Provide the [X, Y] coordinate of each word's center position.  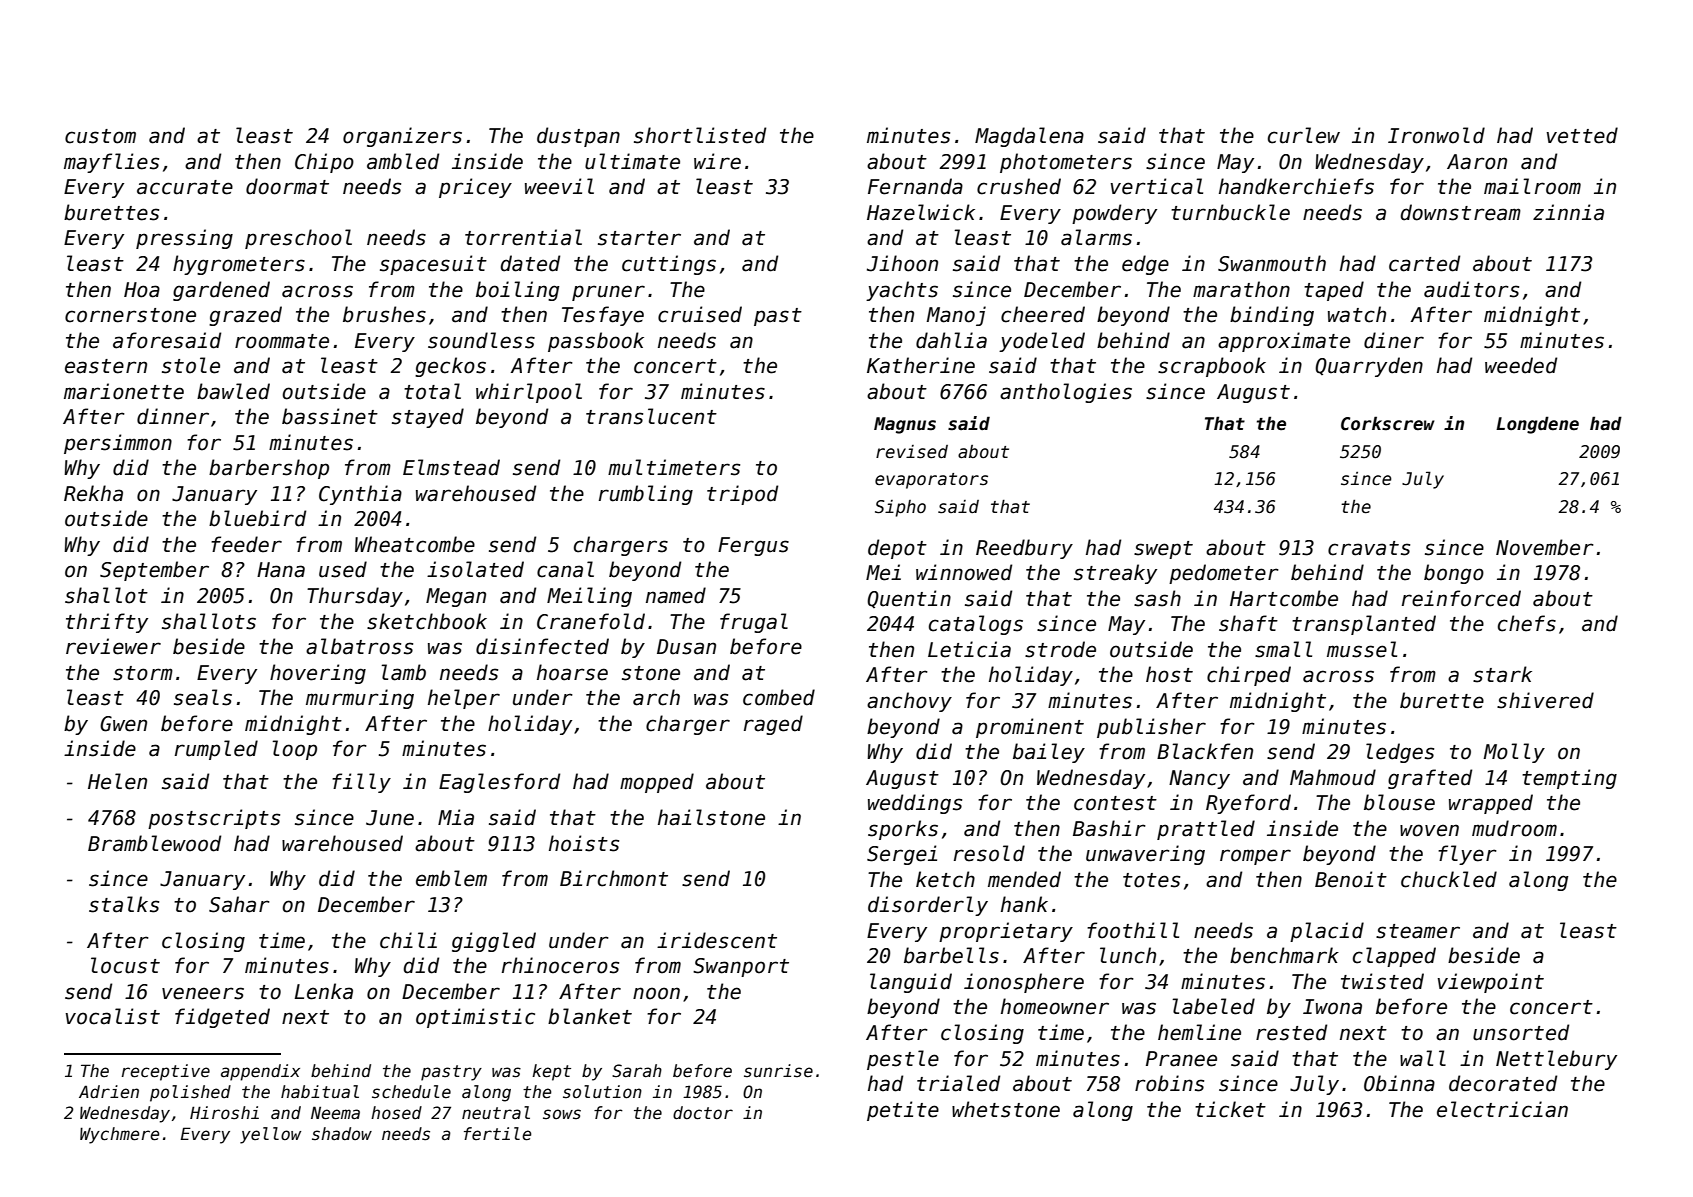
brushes [384, 314]
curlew [1304, 135]
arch [656, 697]
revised [912, 452]
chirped [1249, 676]
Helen [117, 781]
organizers [402, 137]
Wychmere [119, 1135]
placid [1327, 932]
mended [1024, 879]
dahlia [951, 340]
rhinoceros [560, 965]
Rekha [93, 493]
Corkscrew [1388, 423]
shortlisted [700, 135]
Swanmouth [1272, 263]
